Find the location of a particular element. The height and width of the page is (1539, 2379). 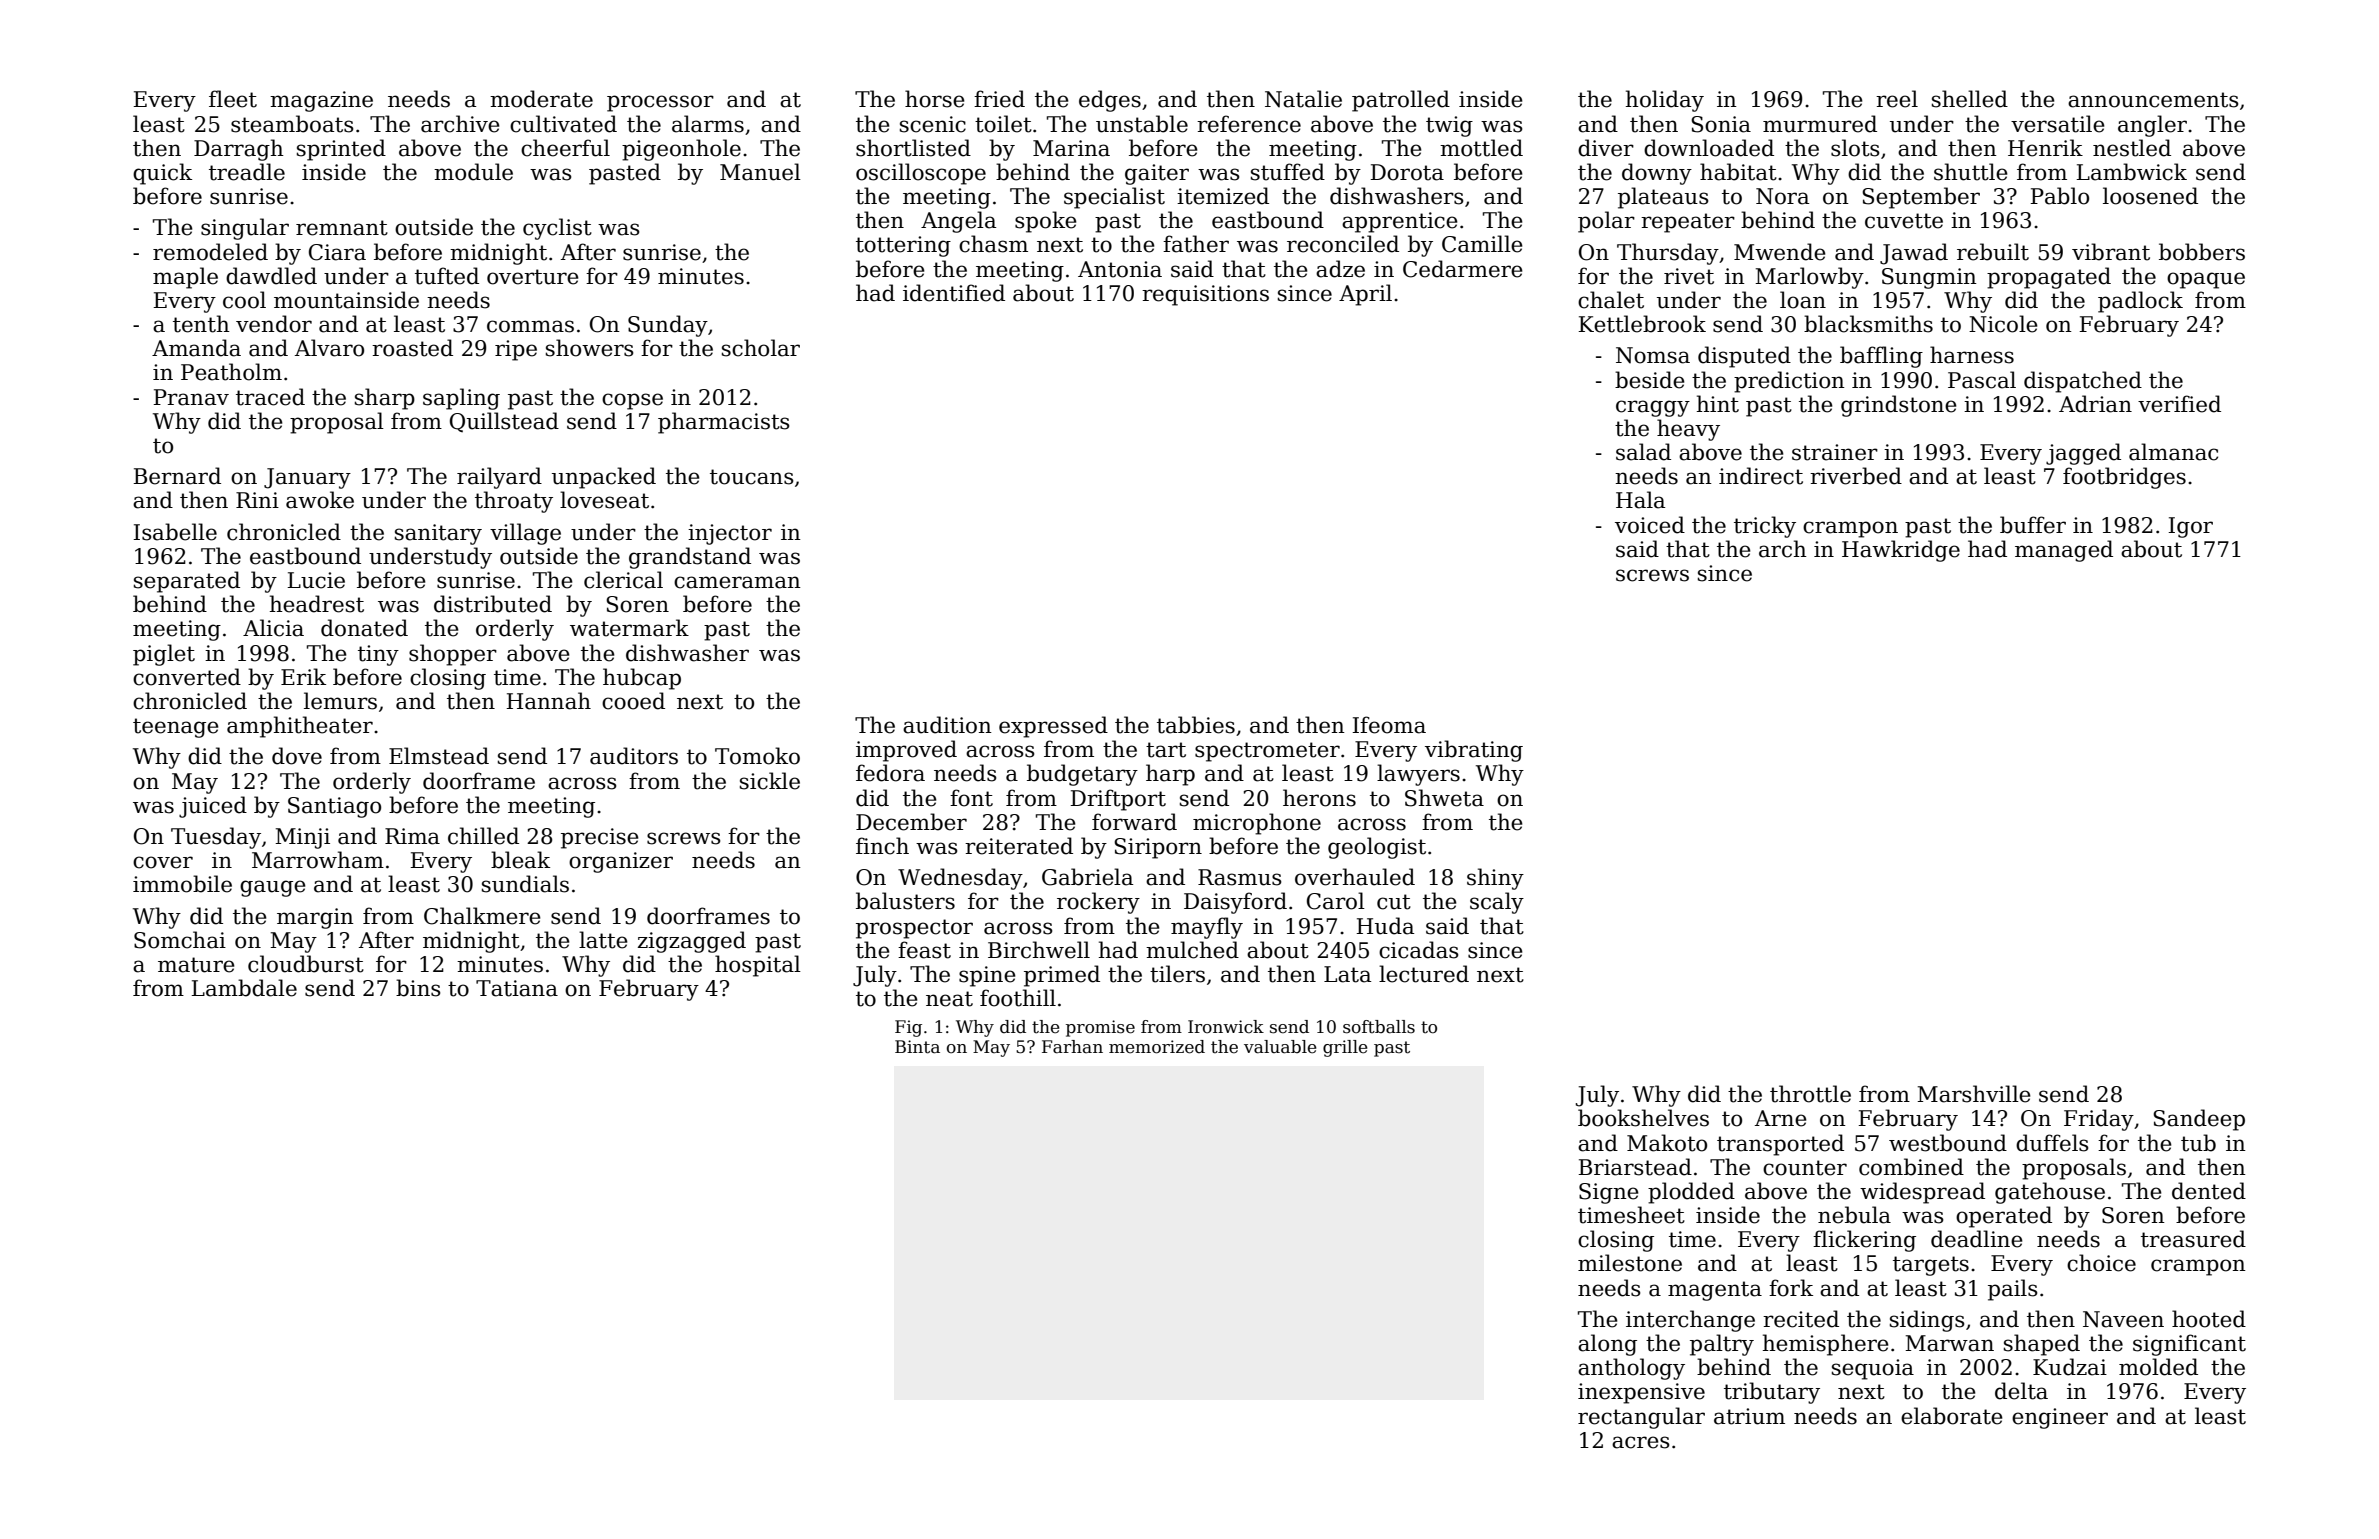

disputed is located at coordinates (1744, 357).
